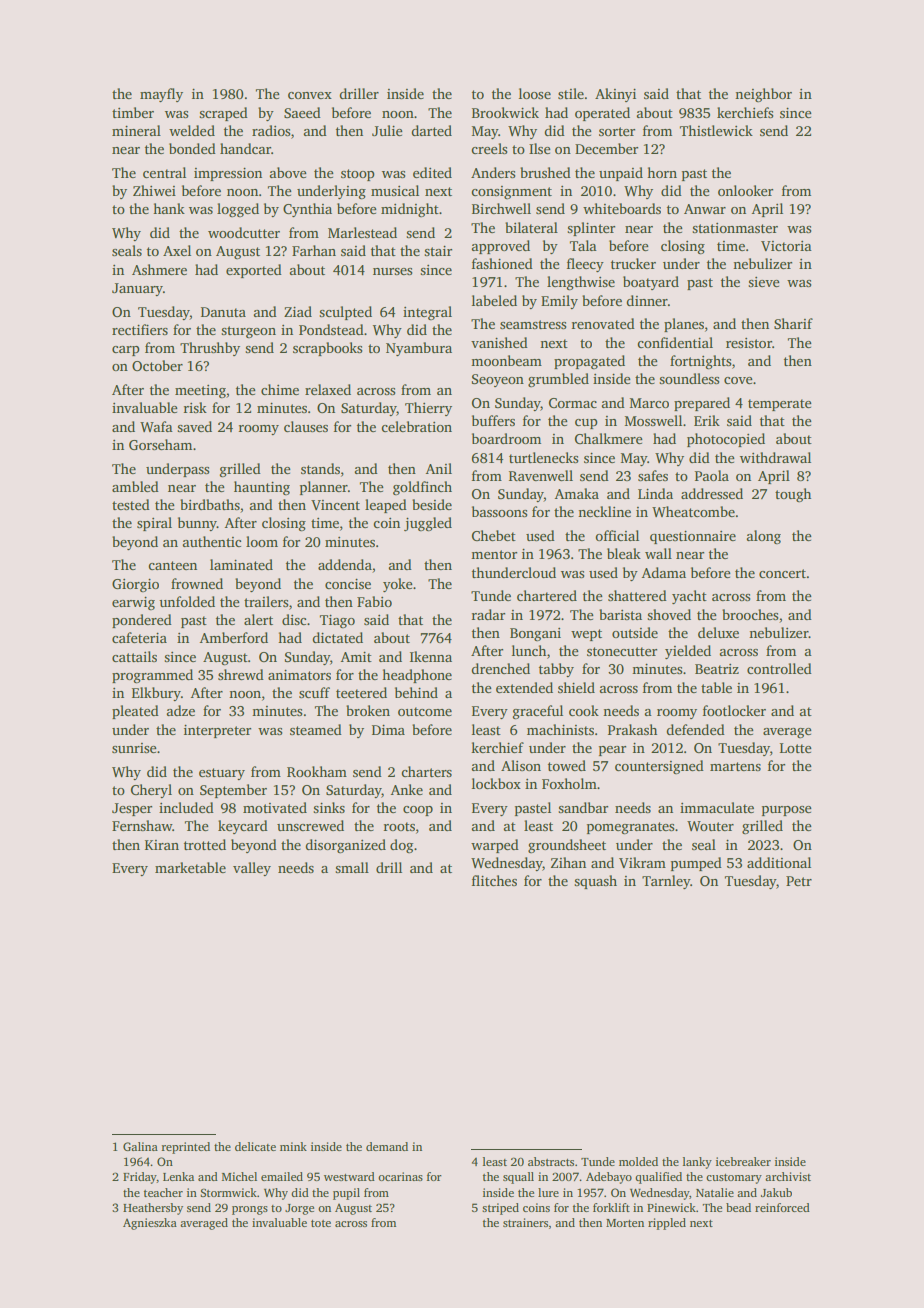 This document has width=924, height=1308. What do you see at coordinates (615, 95) in the document?
I see `Akinyi` at bounding box center [615, 95].
